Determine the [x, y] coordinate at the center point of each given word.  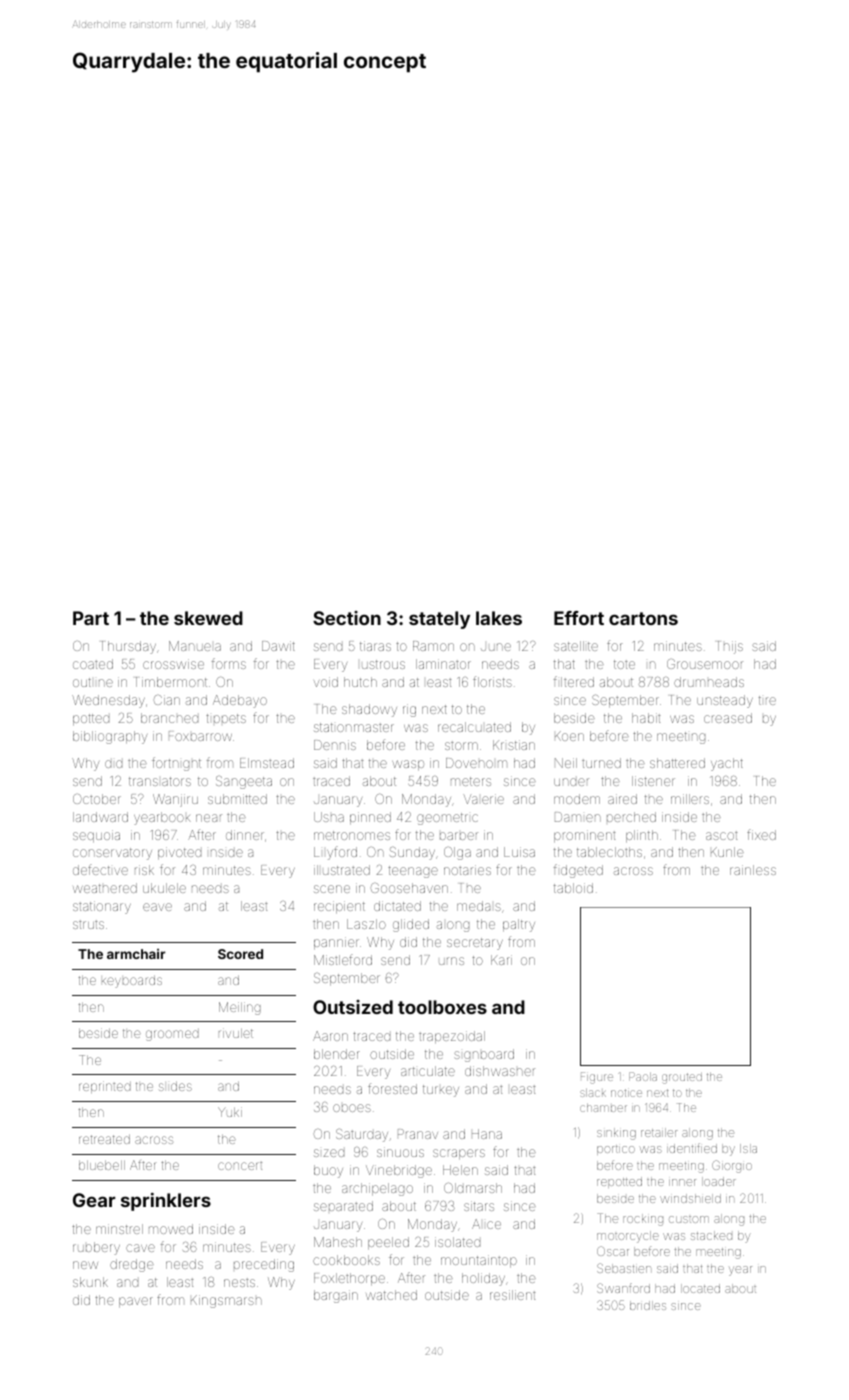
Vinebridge [399, 1171]
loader [719, 1181]
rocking [643, 1220]
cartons [643, 618]
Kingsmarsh [226, 1301]
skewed [208, 618]
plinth [642, 836]
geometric [447, 819]
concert [240, 1166]
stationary [102, 907]
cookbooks [346, 1260]
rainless [753, 870]
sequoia [96, 836]
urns [451, 961]
